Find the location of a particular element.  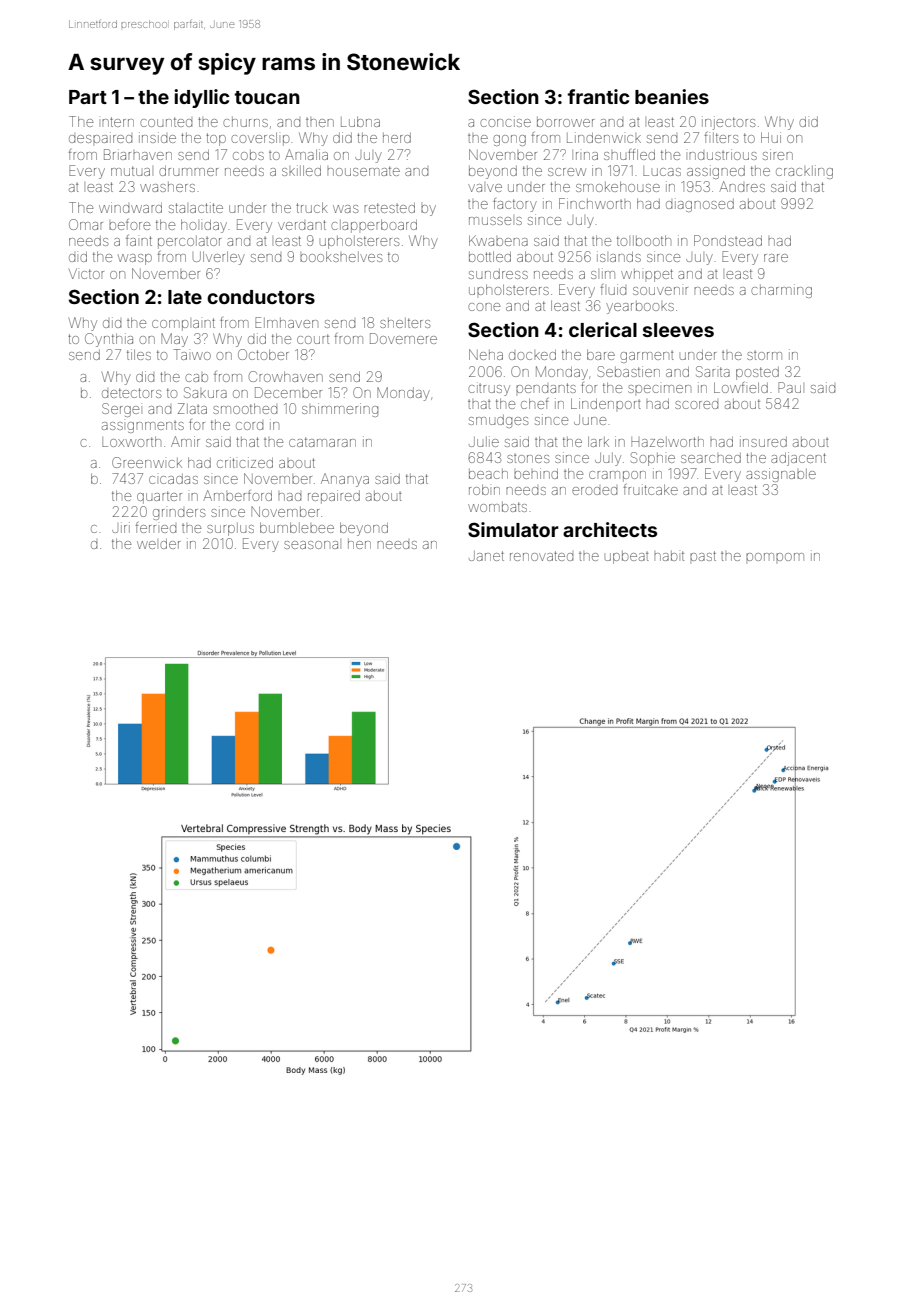

Lowfield is located at coordinates (741, 387).
